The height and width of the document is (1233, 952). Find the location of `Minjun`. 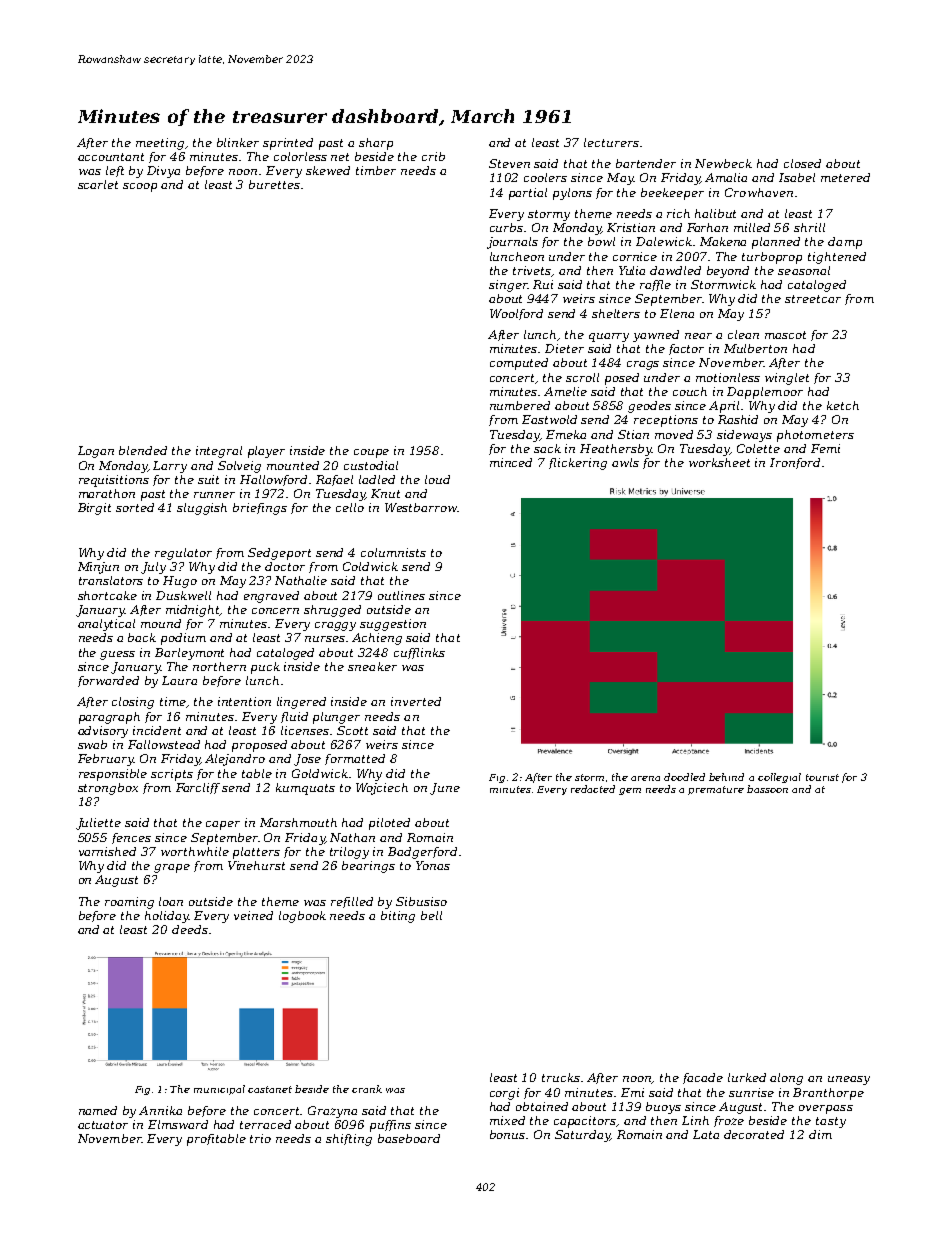

Minjun is located at coordinates (98, 568).
